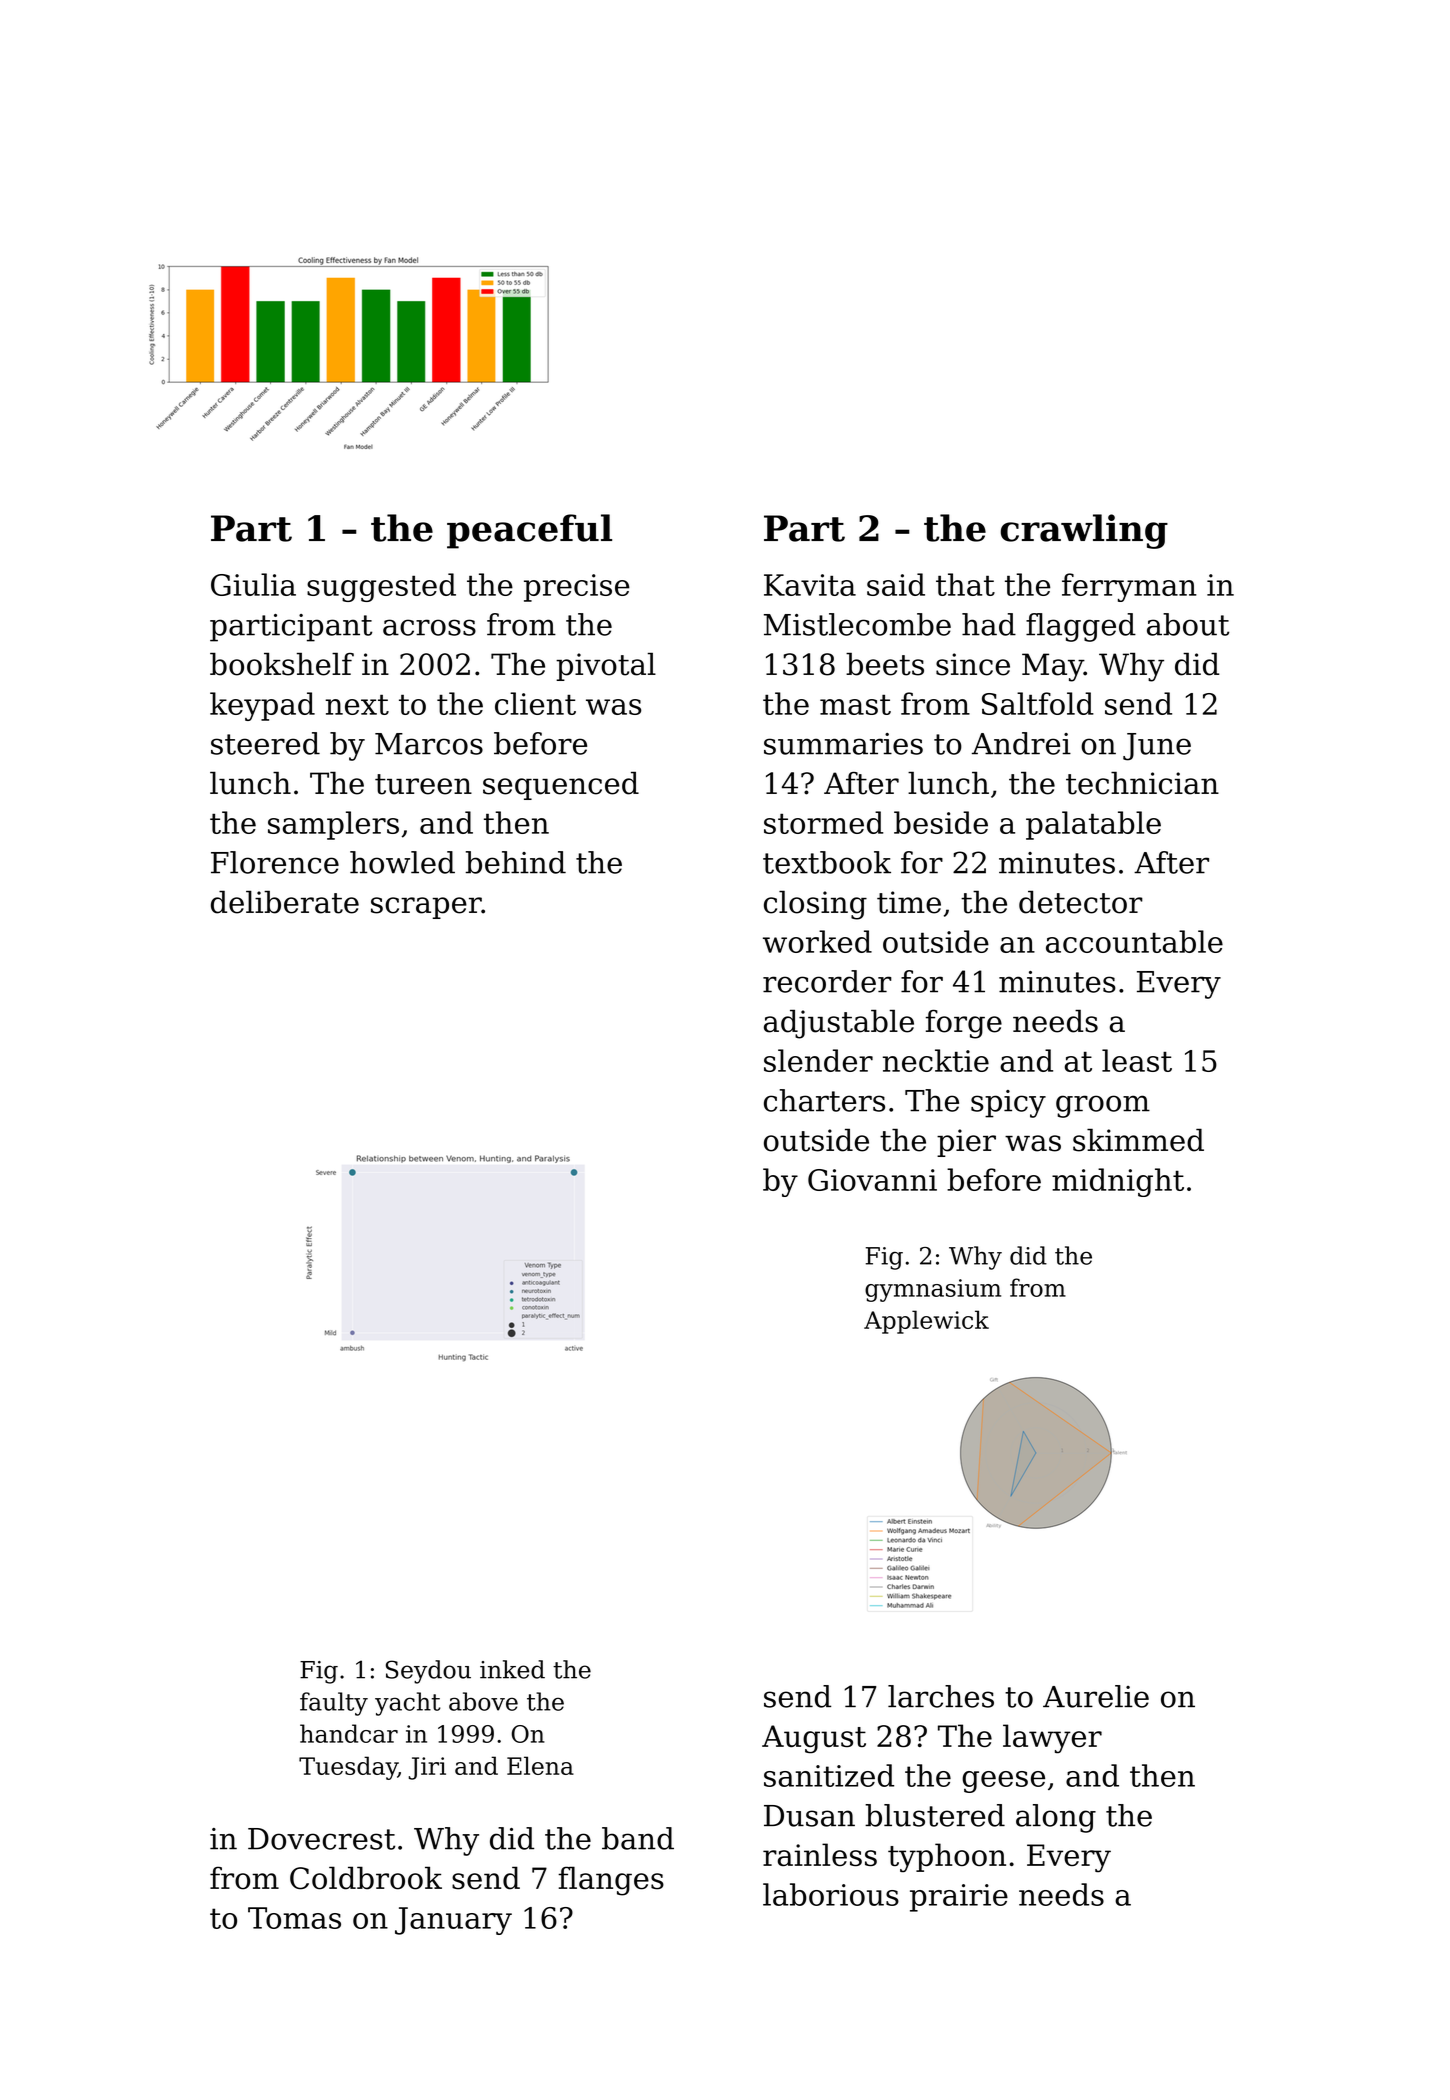  What do you see at coordinates (262, 706) in the screenshot?
I see `keypad` at bounding box center [262, 706].
